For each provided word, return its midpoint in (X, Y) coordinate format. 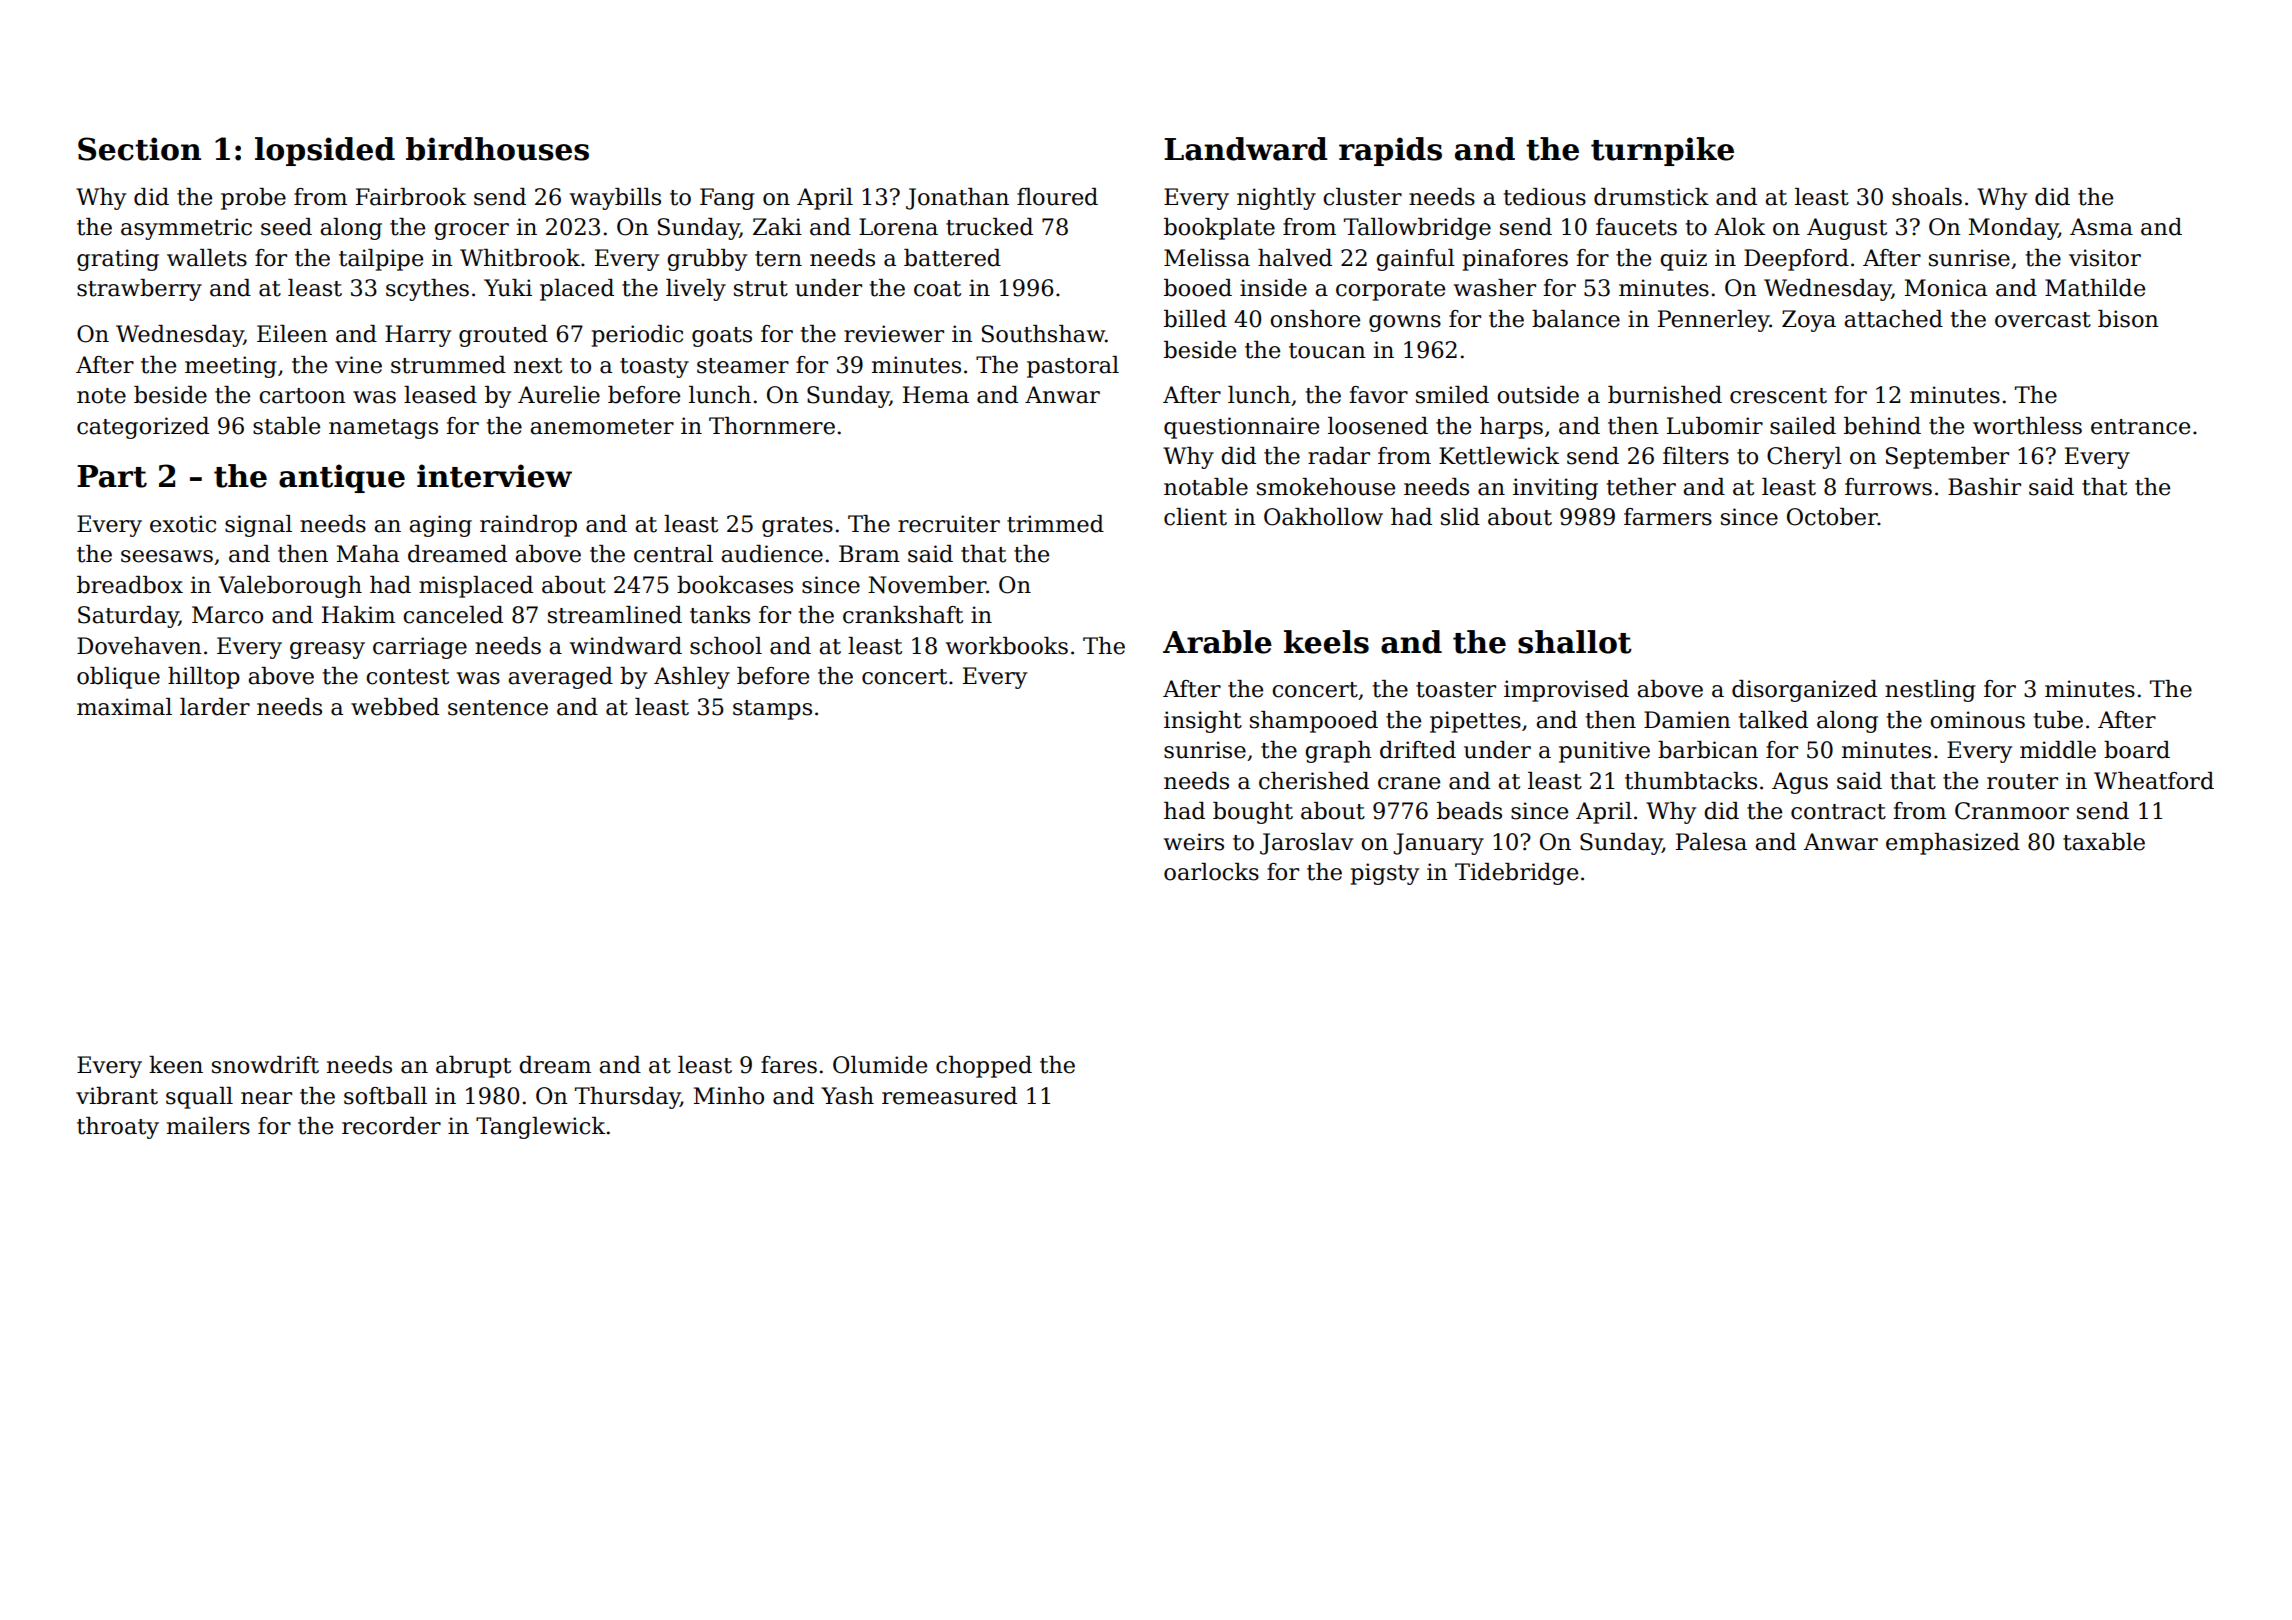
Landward (1246, 149)
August (1847, 229)
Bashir (1984, 487)
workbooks (1007, 646)
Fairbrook (411, 197)
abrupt (473, 1067)
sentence (498, 708)
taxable (2104, 842)
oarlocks (1211, 872)
